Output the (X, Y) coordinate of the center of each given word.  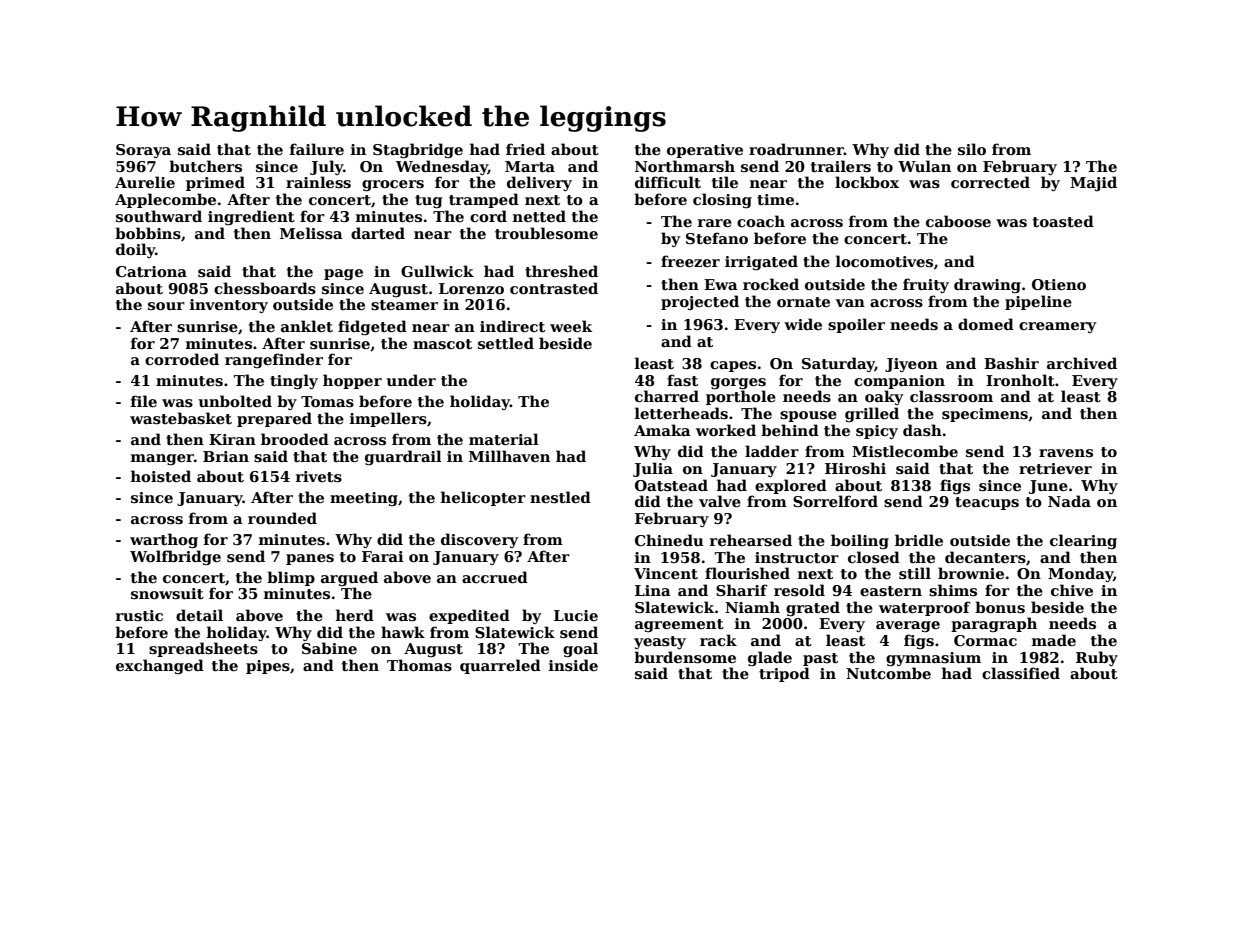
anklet (307, 326)
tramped (484, 200)
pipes (268, 667)
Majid (1093, 183)
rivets (319, 476)
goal (580, 649)
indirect (512, 326)
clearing (1083, 541)
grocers (393, 185)
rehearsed (751, 540)
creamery (1057, 327)
